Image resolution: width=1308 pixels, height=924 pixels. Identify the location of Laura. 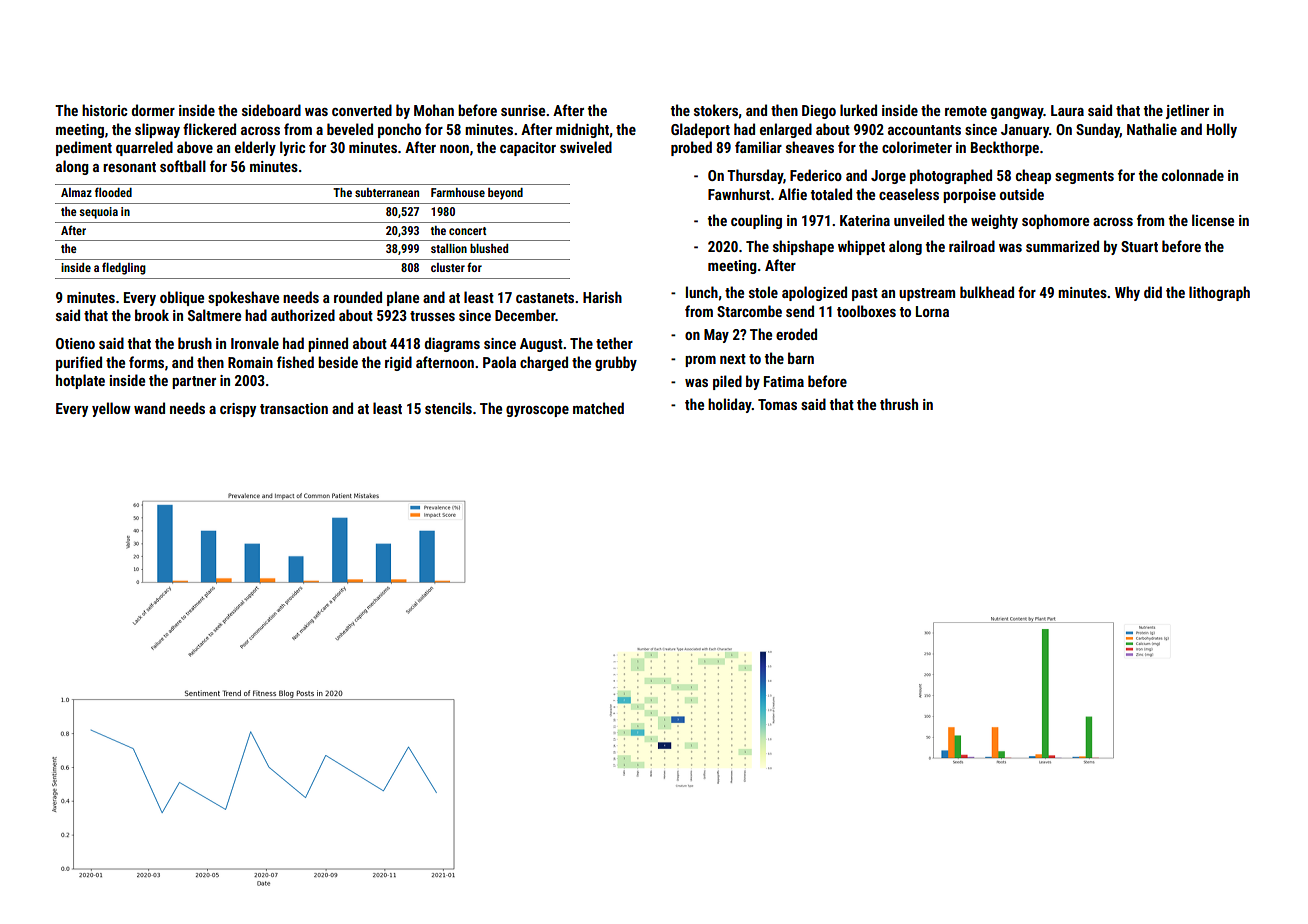
(1067, 110).
